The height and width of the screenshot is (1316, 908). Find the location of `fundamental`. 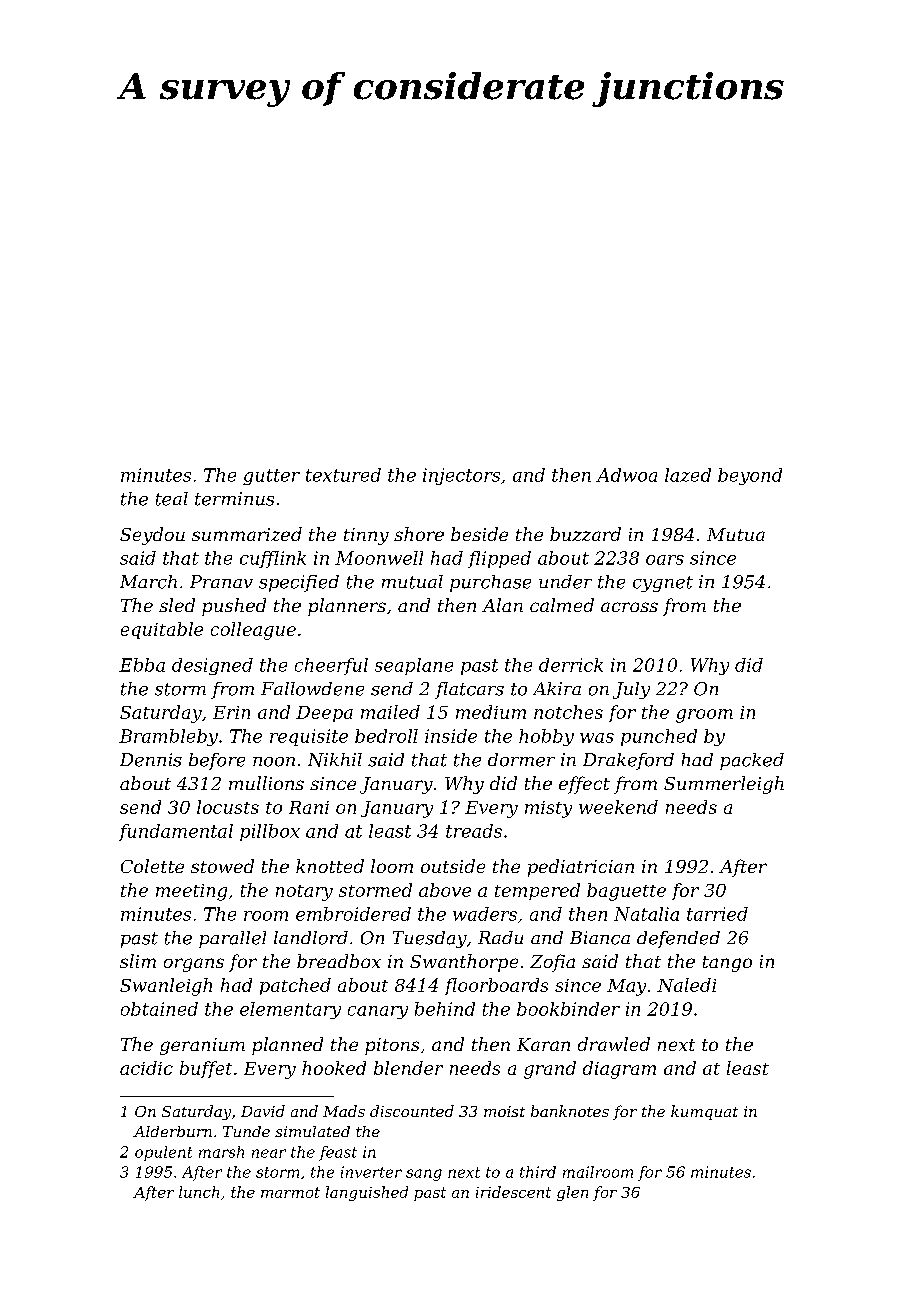

fundamental is located at coordinates (176, 832).
